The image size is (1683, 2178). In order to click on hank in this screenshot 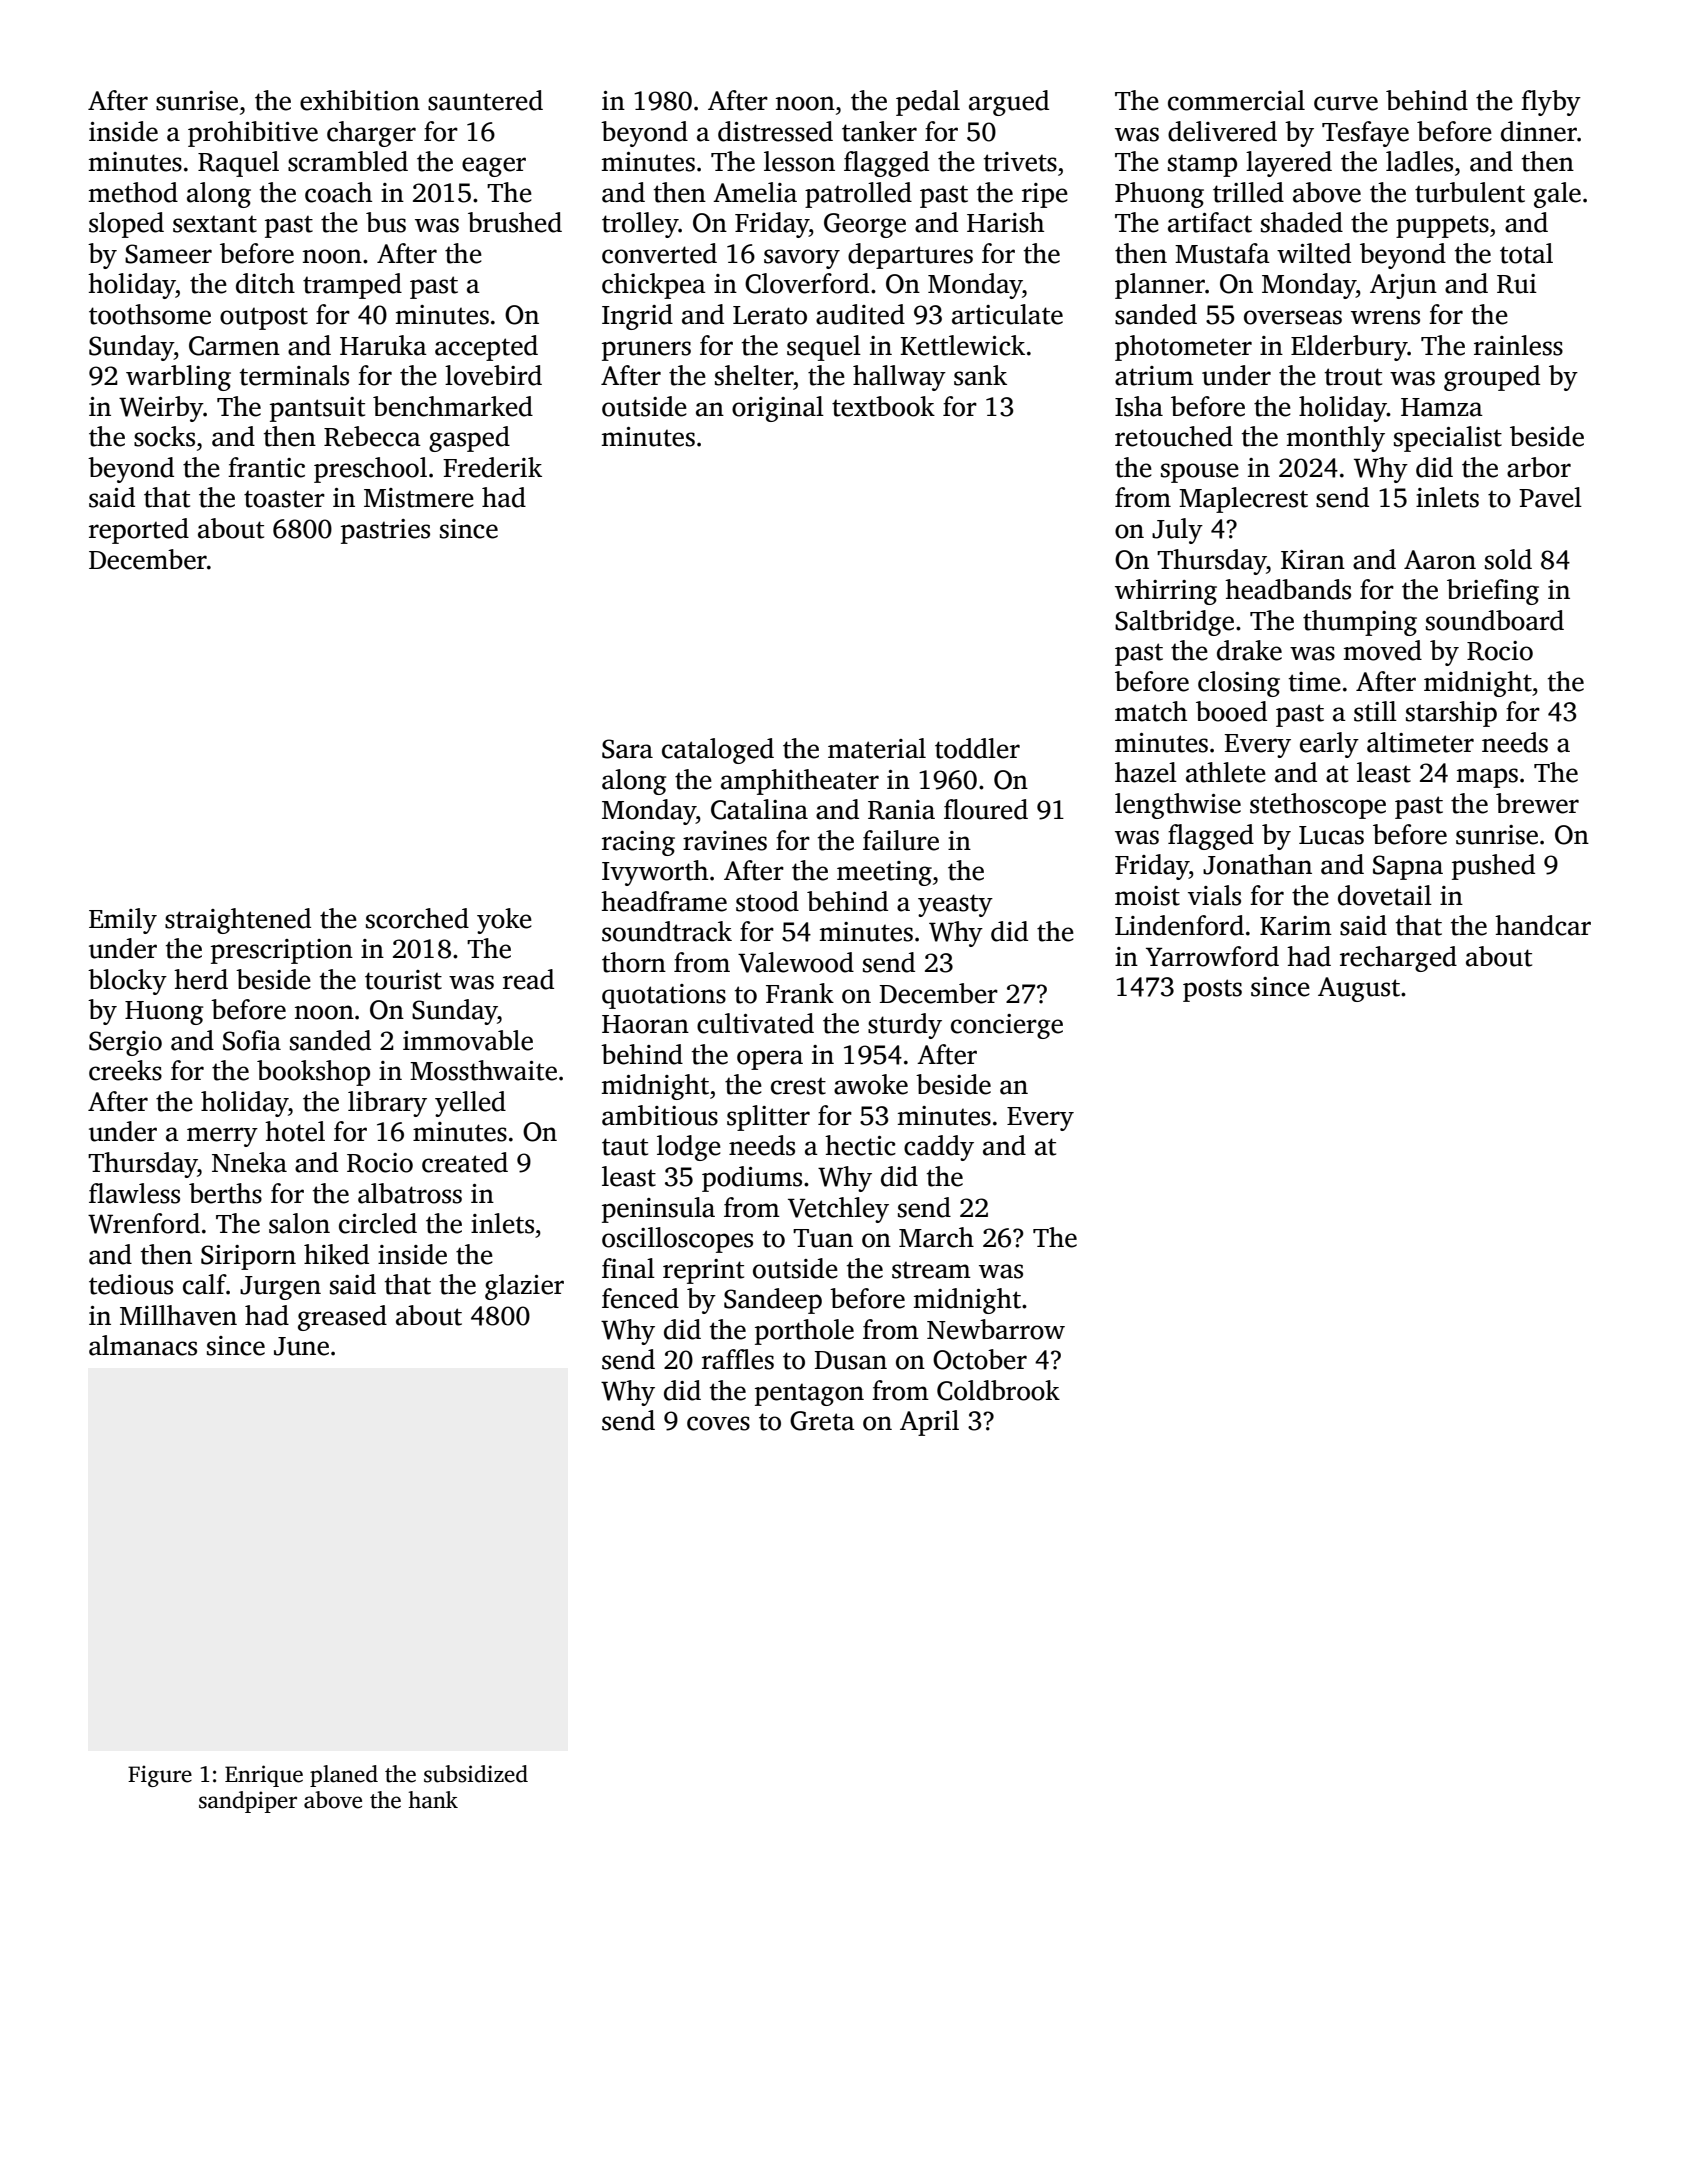, I will do `click(433, 1800)`.
